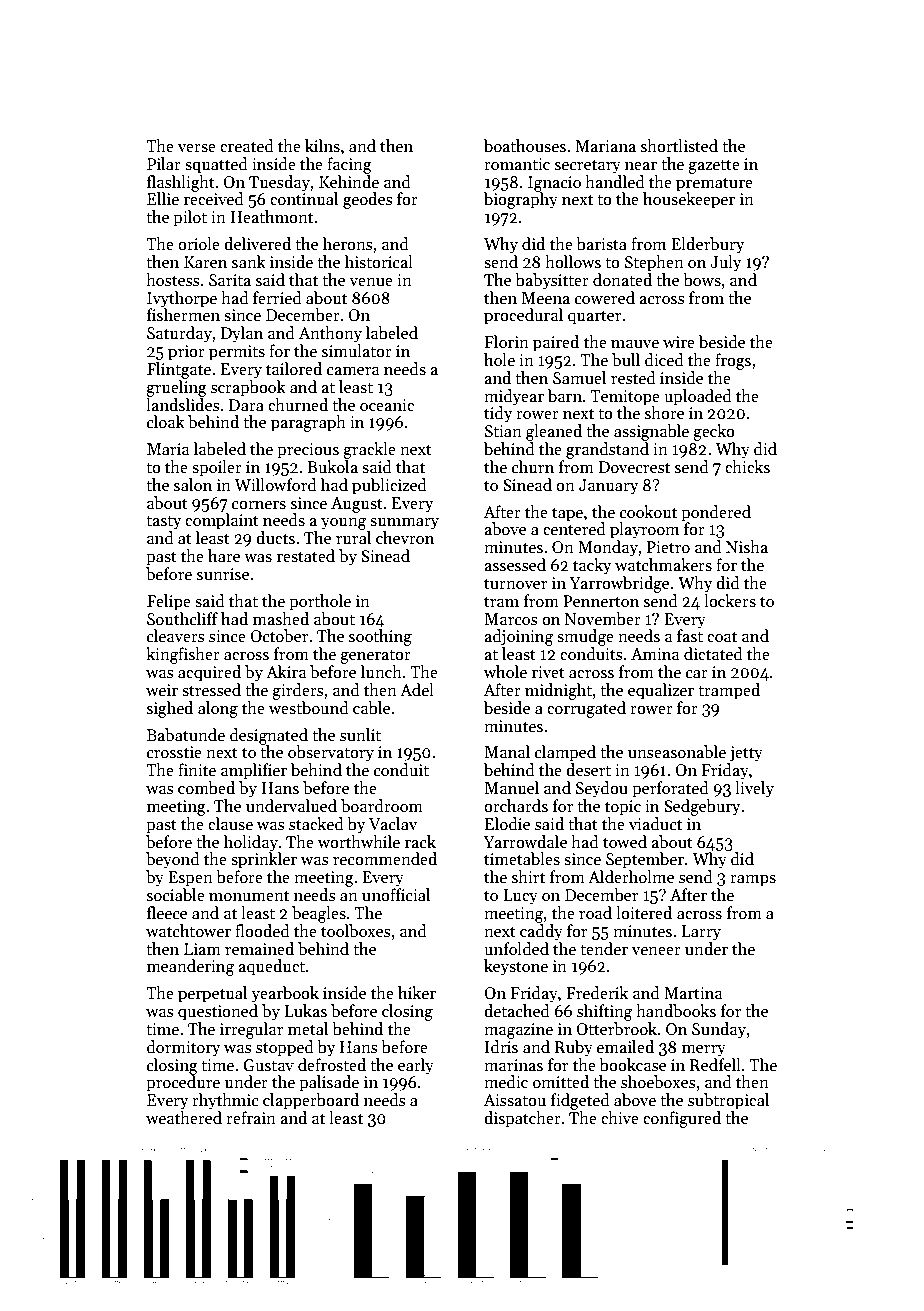 The width and height of the document is (924, 1311). Describe the element at coordinates (275, 538) in the document. I see `ducts` at that location.
